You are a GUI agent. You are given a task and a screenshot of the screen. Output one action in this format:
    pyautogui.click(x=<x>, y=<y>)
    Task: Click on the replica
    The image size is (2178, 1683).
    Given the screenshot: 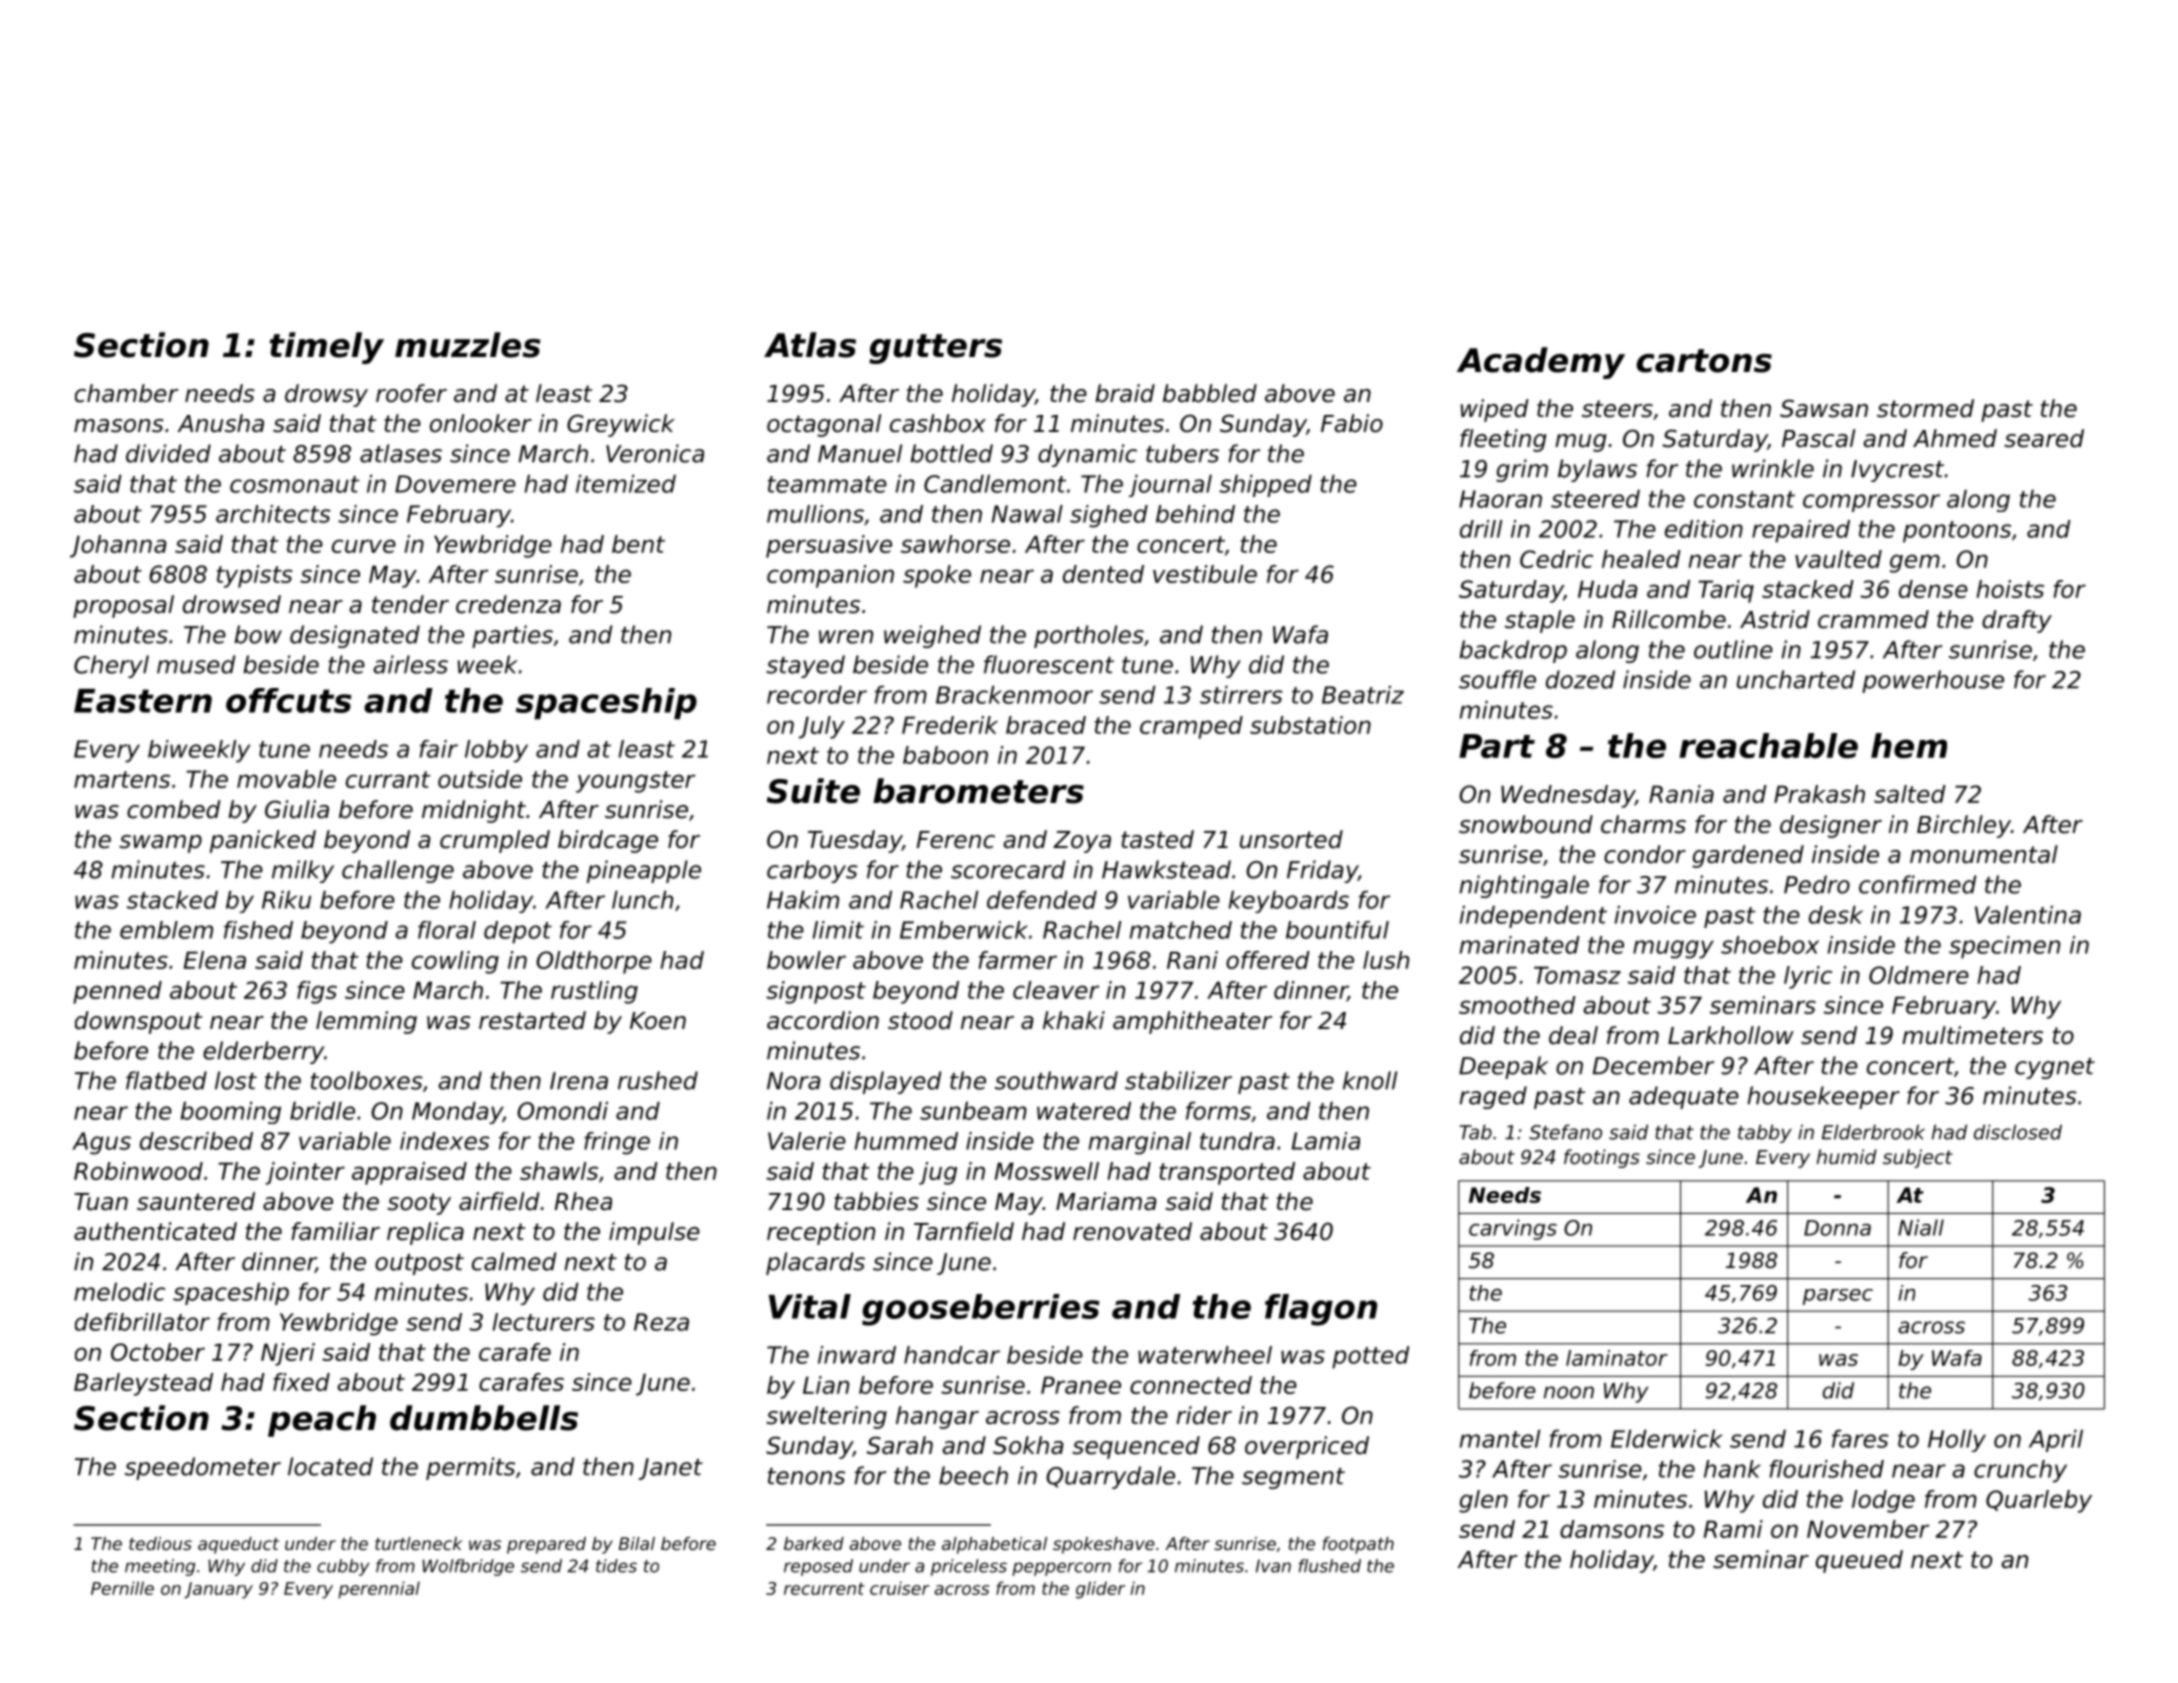 What is the action you would take?
    pyautogui.click(x=425, y=1233)
